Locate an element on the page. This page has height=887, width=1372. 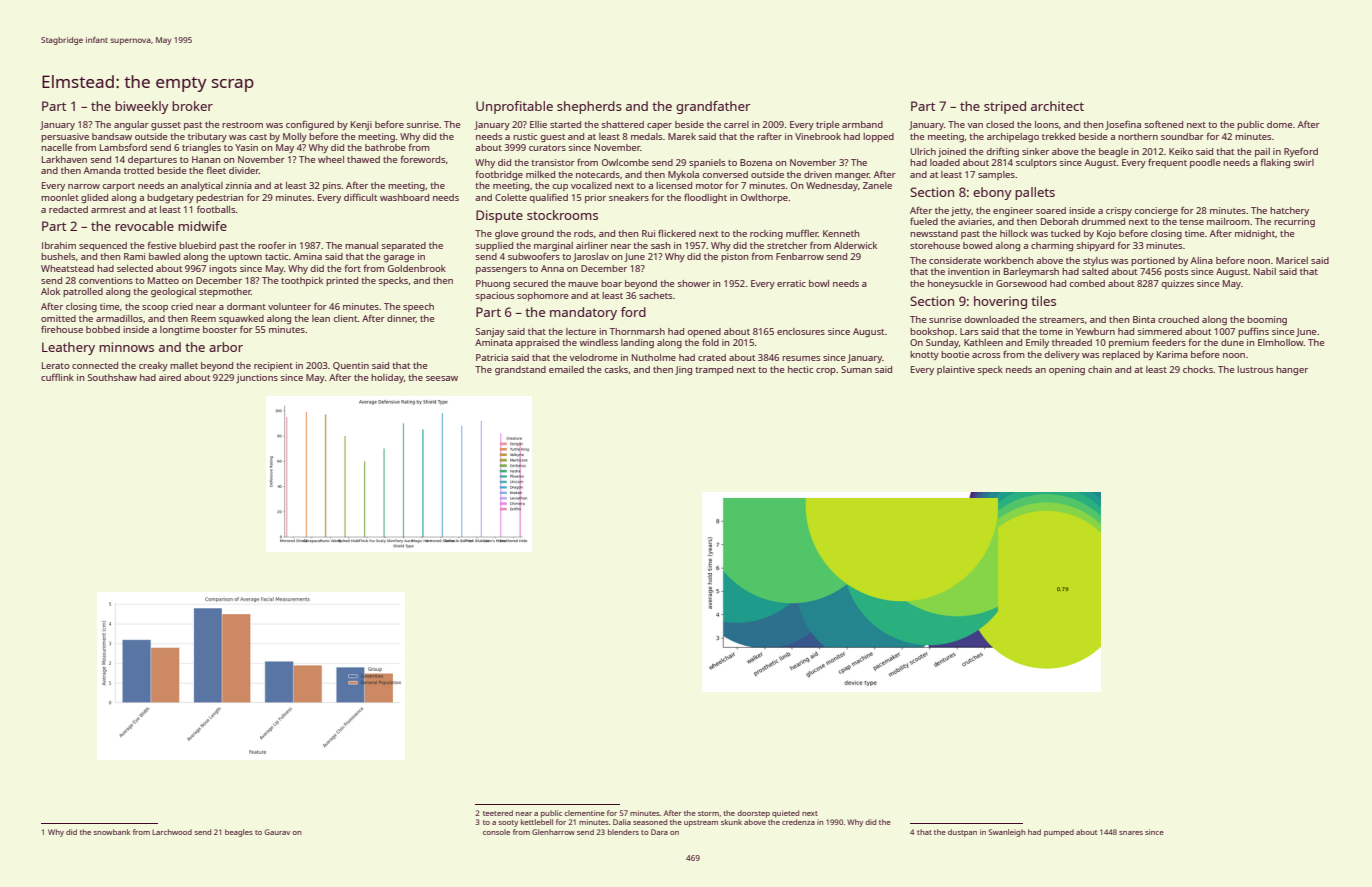
persuasive is located at coordinates (65, 137).
